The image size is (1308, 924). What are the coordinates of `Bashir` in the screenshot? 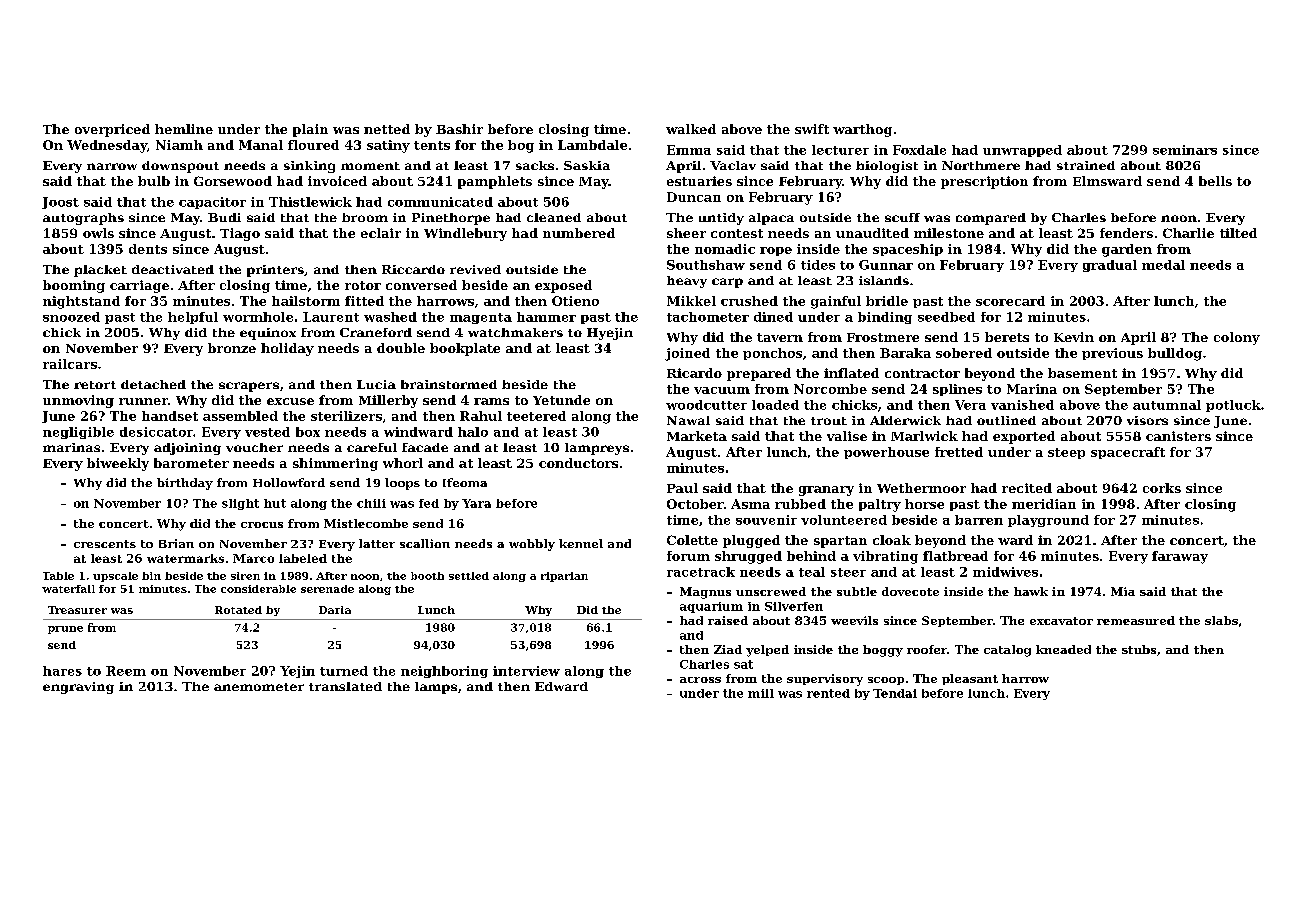 It's located at (459, 129).
